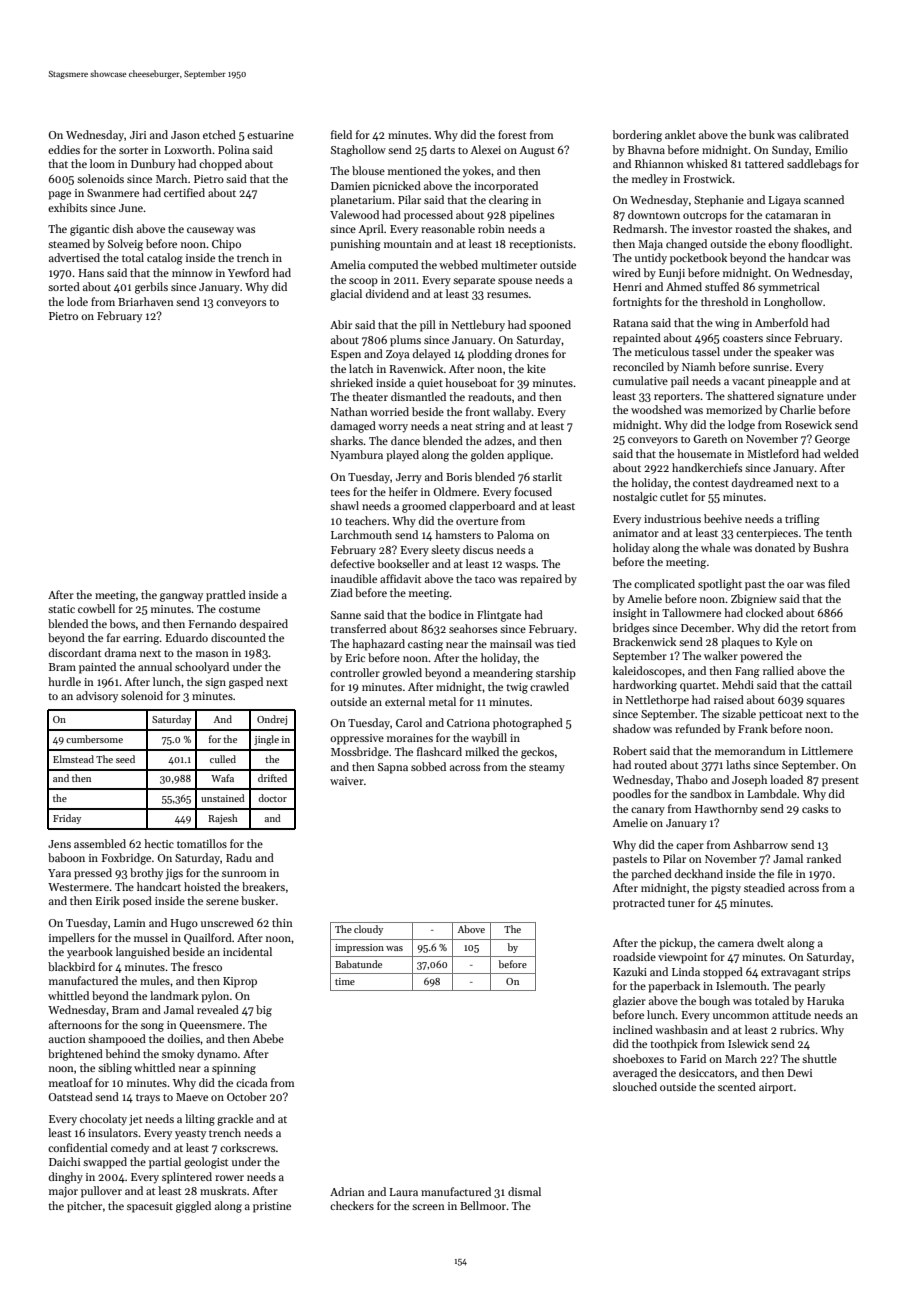  I want to click on gangway, so click(181, 597).
